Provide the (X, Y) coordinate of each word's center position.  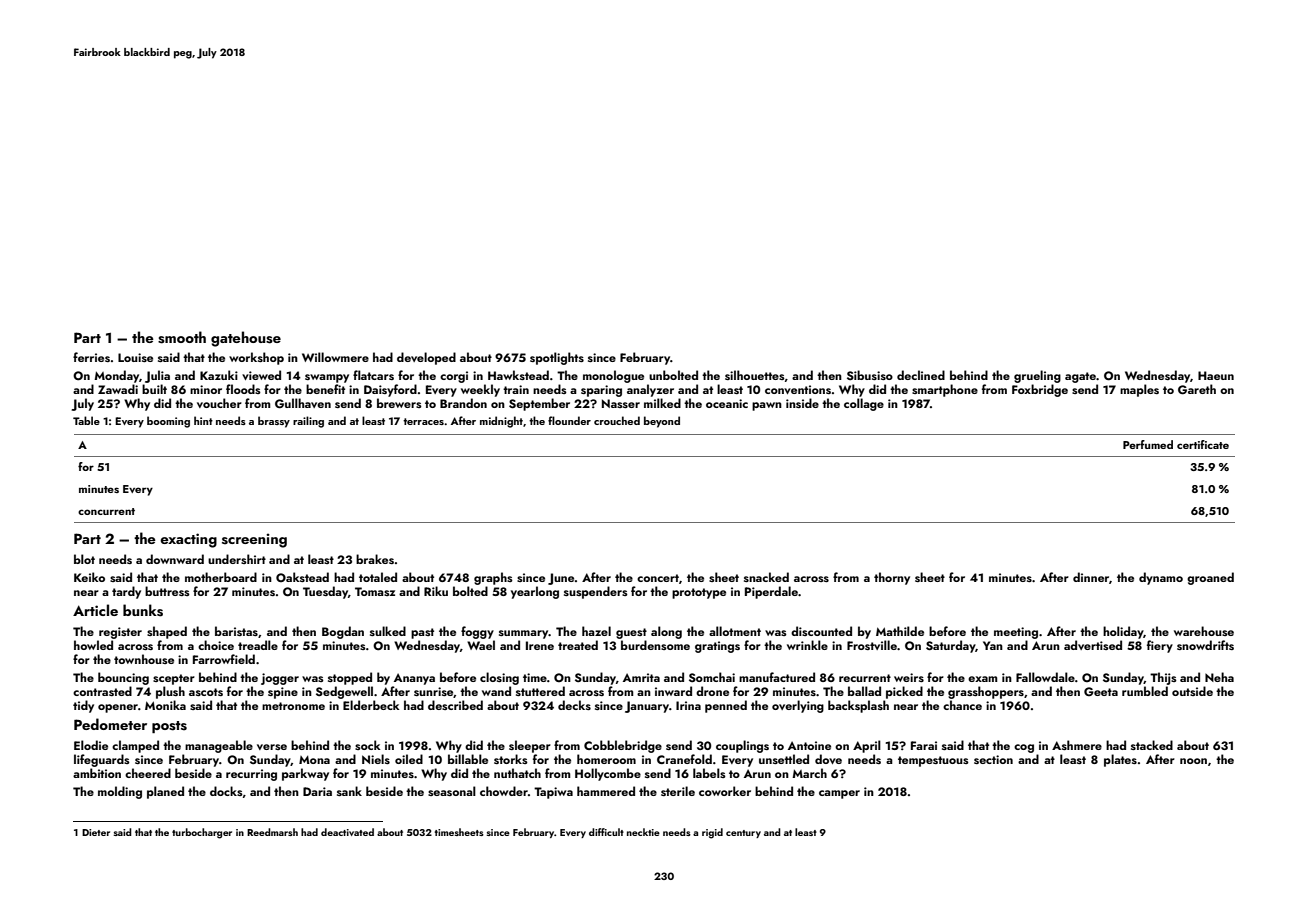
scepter (174, 679)
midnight (501, 422)
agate (1080, 377)
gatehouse (246, 339)
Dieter (96, 832)
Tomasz (375, 591)
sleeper (530, 746)
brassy (274, 422)
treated (578, 645)
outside (1192, 691)
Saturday (951, 646)
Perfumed (1148, 444)
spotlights (557, 358)
